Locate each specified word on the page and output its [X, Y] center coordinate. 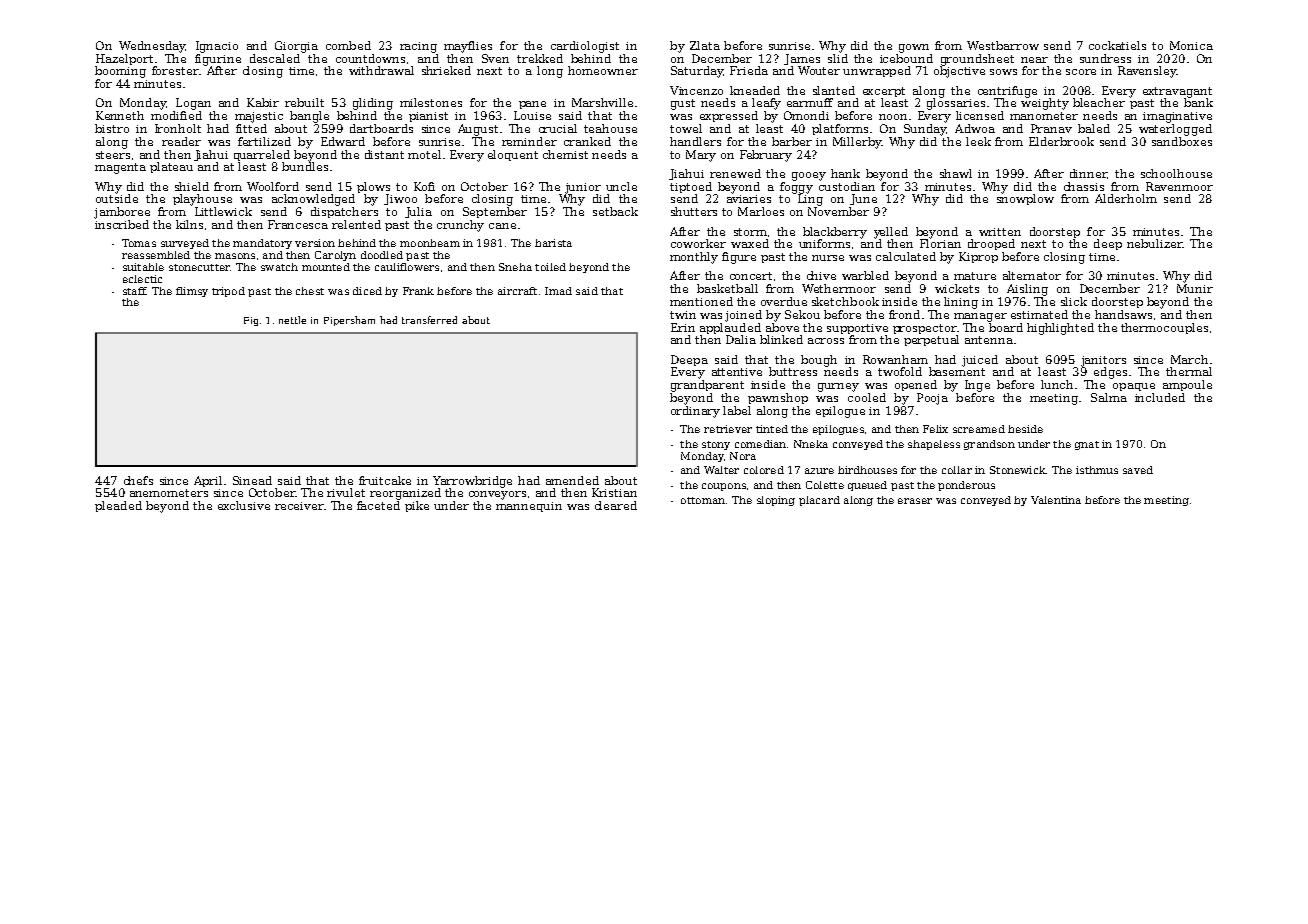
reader [181, 141]
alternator [1032, 275]
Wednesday [152, 47]
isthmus [1097, 470]
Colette [825, 485]
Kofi [424, 186]
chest [310, 291]
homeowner [603, 70]
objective [959, 72]
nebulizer [1155, 243]
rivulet [346, 492]
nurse [828, 258]
